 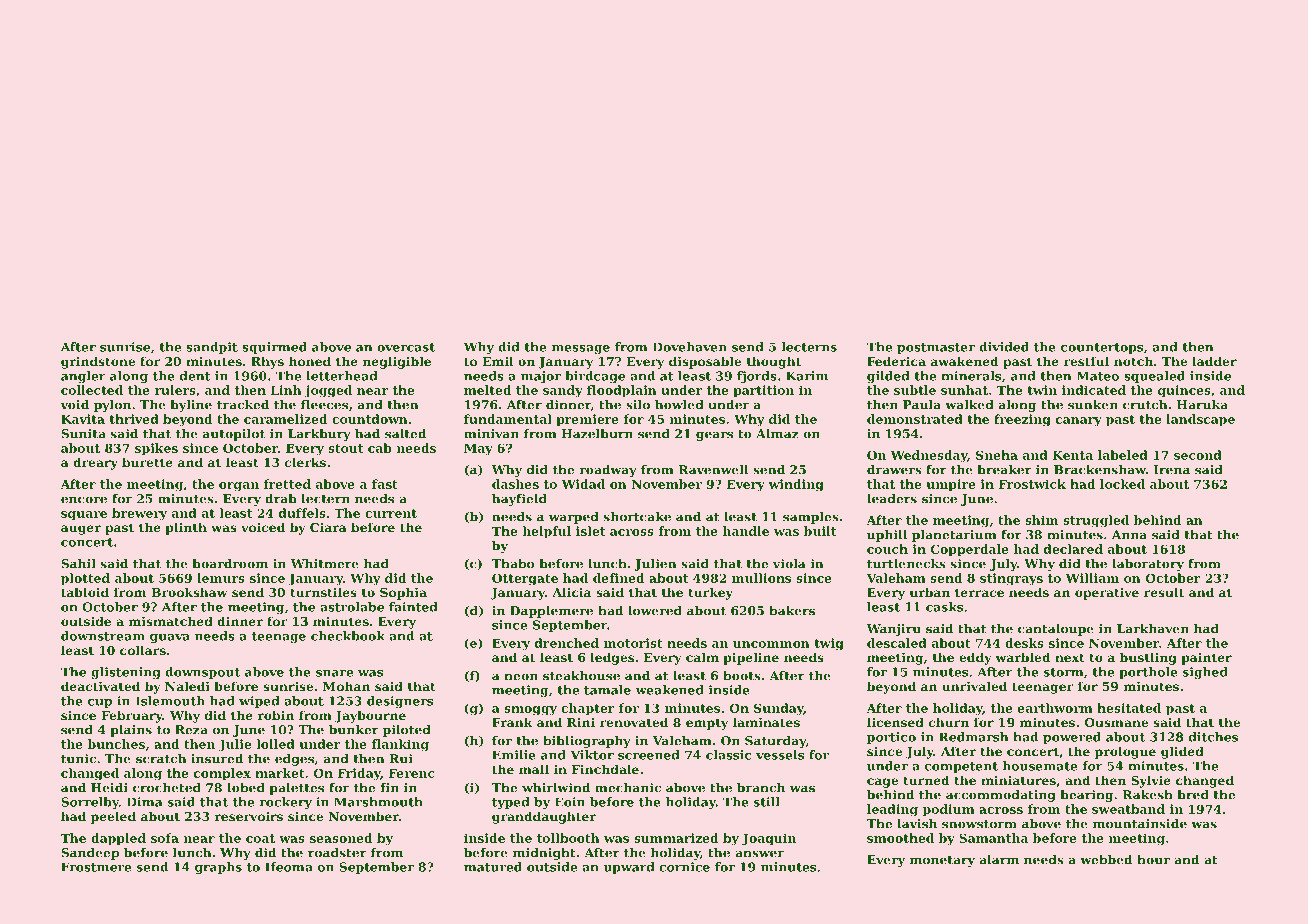 What do you see at coordinates (742, 676) in the screenshot?
I see `boots` at bounding box center [742, 676].
